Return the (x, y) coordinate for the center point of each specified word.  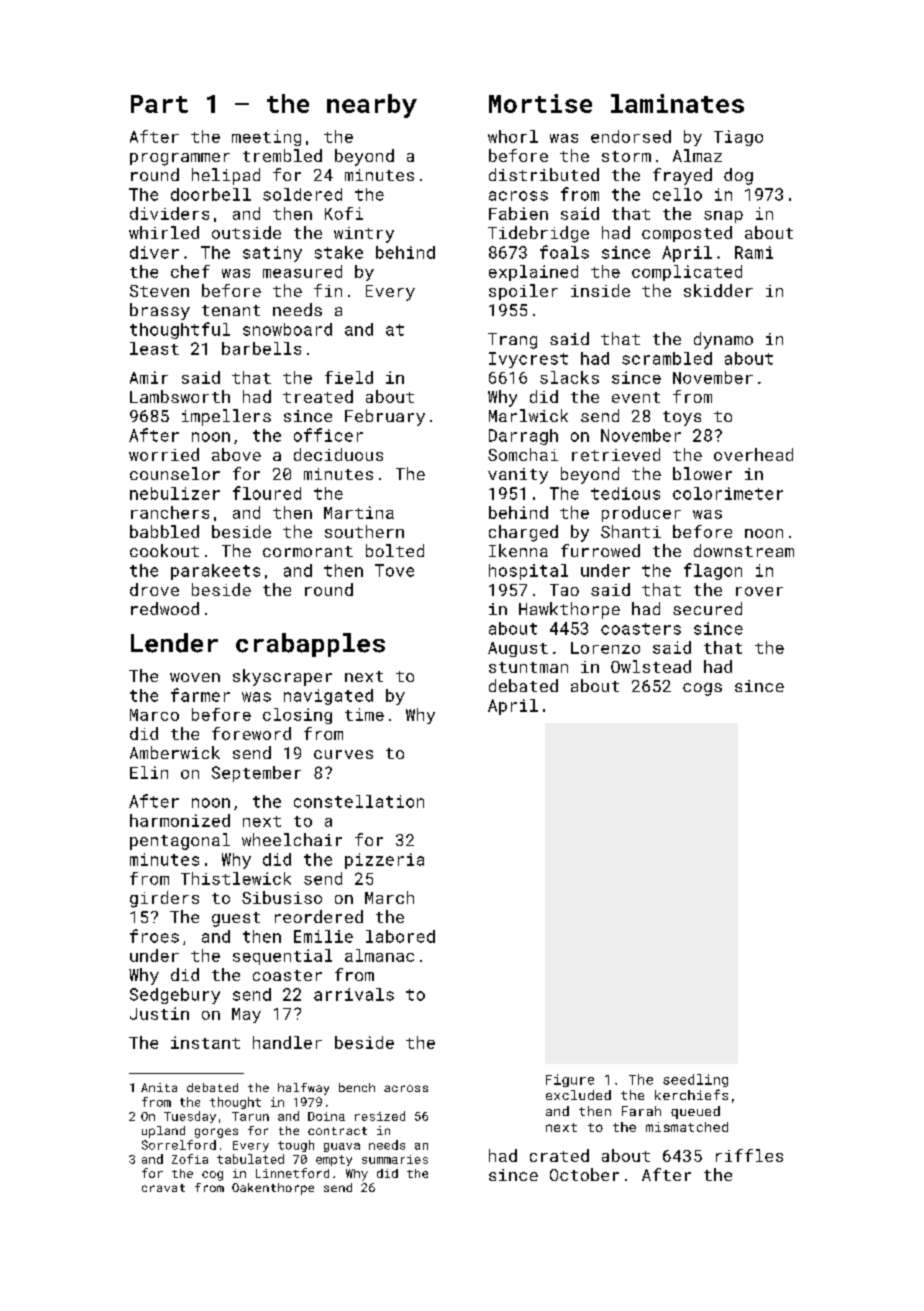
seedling (695, 1080)
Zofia (190, 1159)
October (584, 1174)
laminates (677, 103)
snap (723, 217)
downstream (744, 550)
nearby (372, 106)
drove (154, 589)
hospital (528, 572)
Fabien (518, 213)
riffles (749, 1155)
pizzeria (384, 861)
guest (236, 919)
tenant (231, 310)
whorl (513, 136)
